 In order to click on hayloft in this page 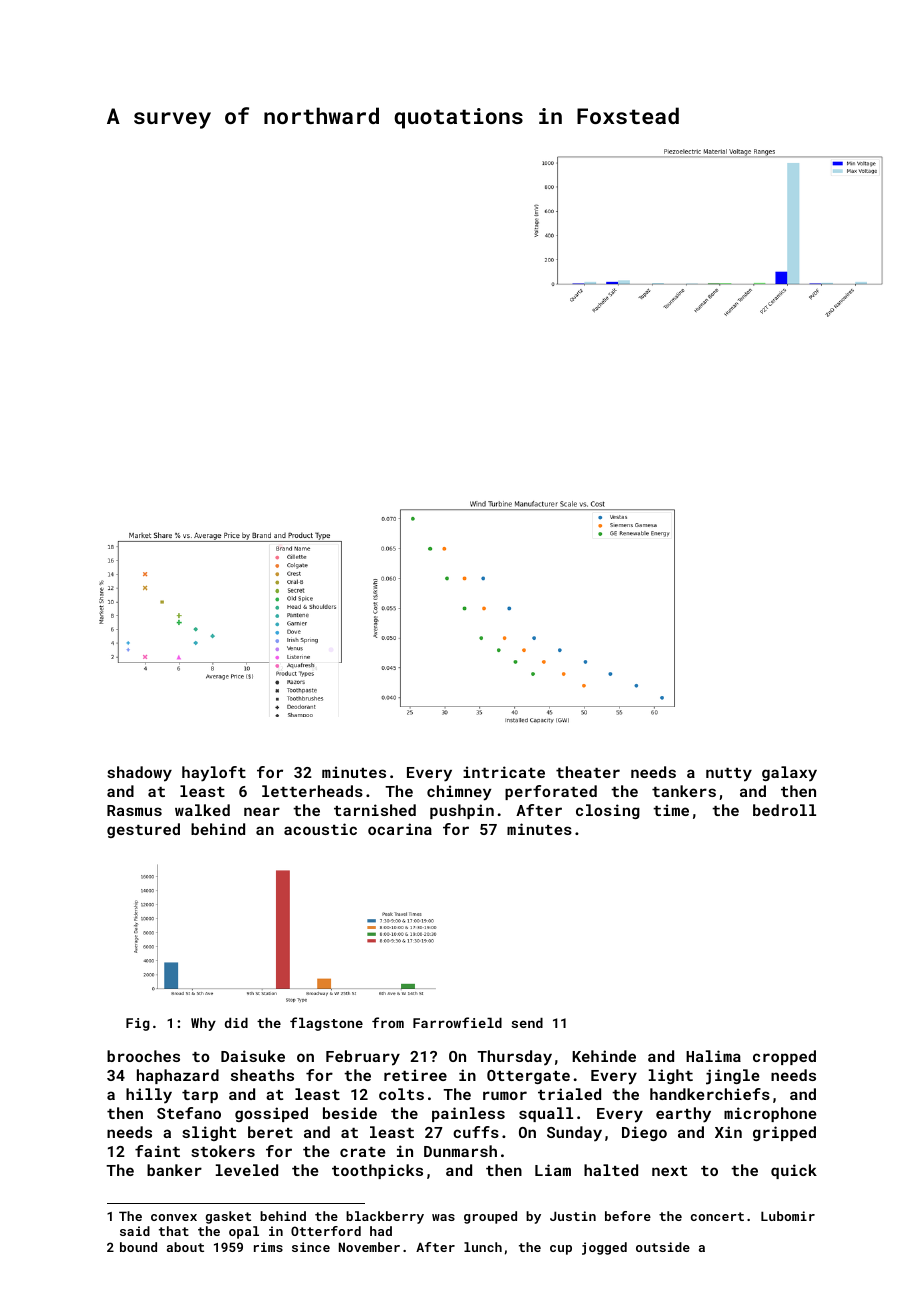, I will do `click(214, 774)`.
